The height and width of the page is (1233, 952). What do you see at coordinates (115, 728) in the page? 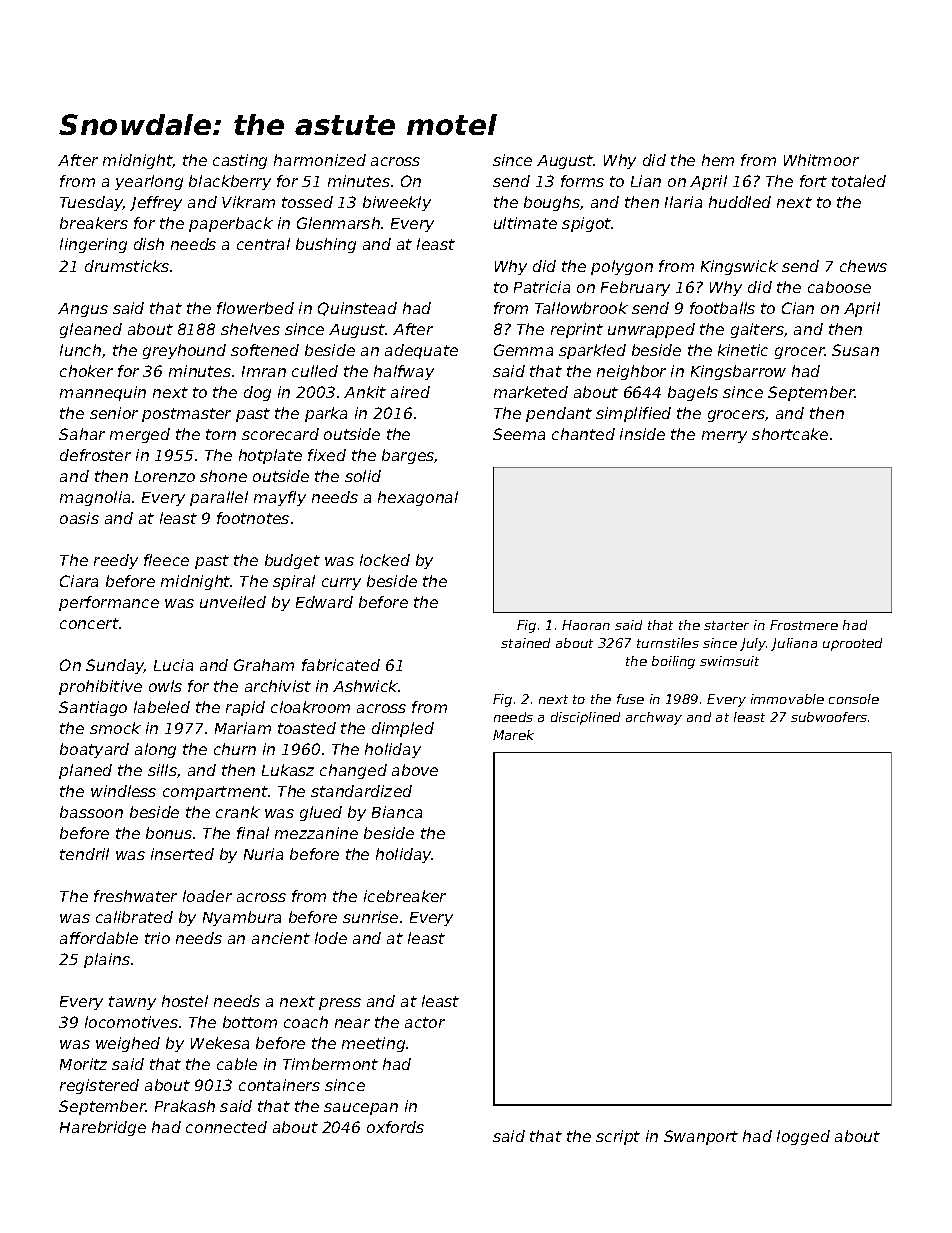
I see `smock` at bounding box center [115, 728].
